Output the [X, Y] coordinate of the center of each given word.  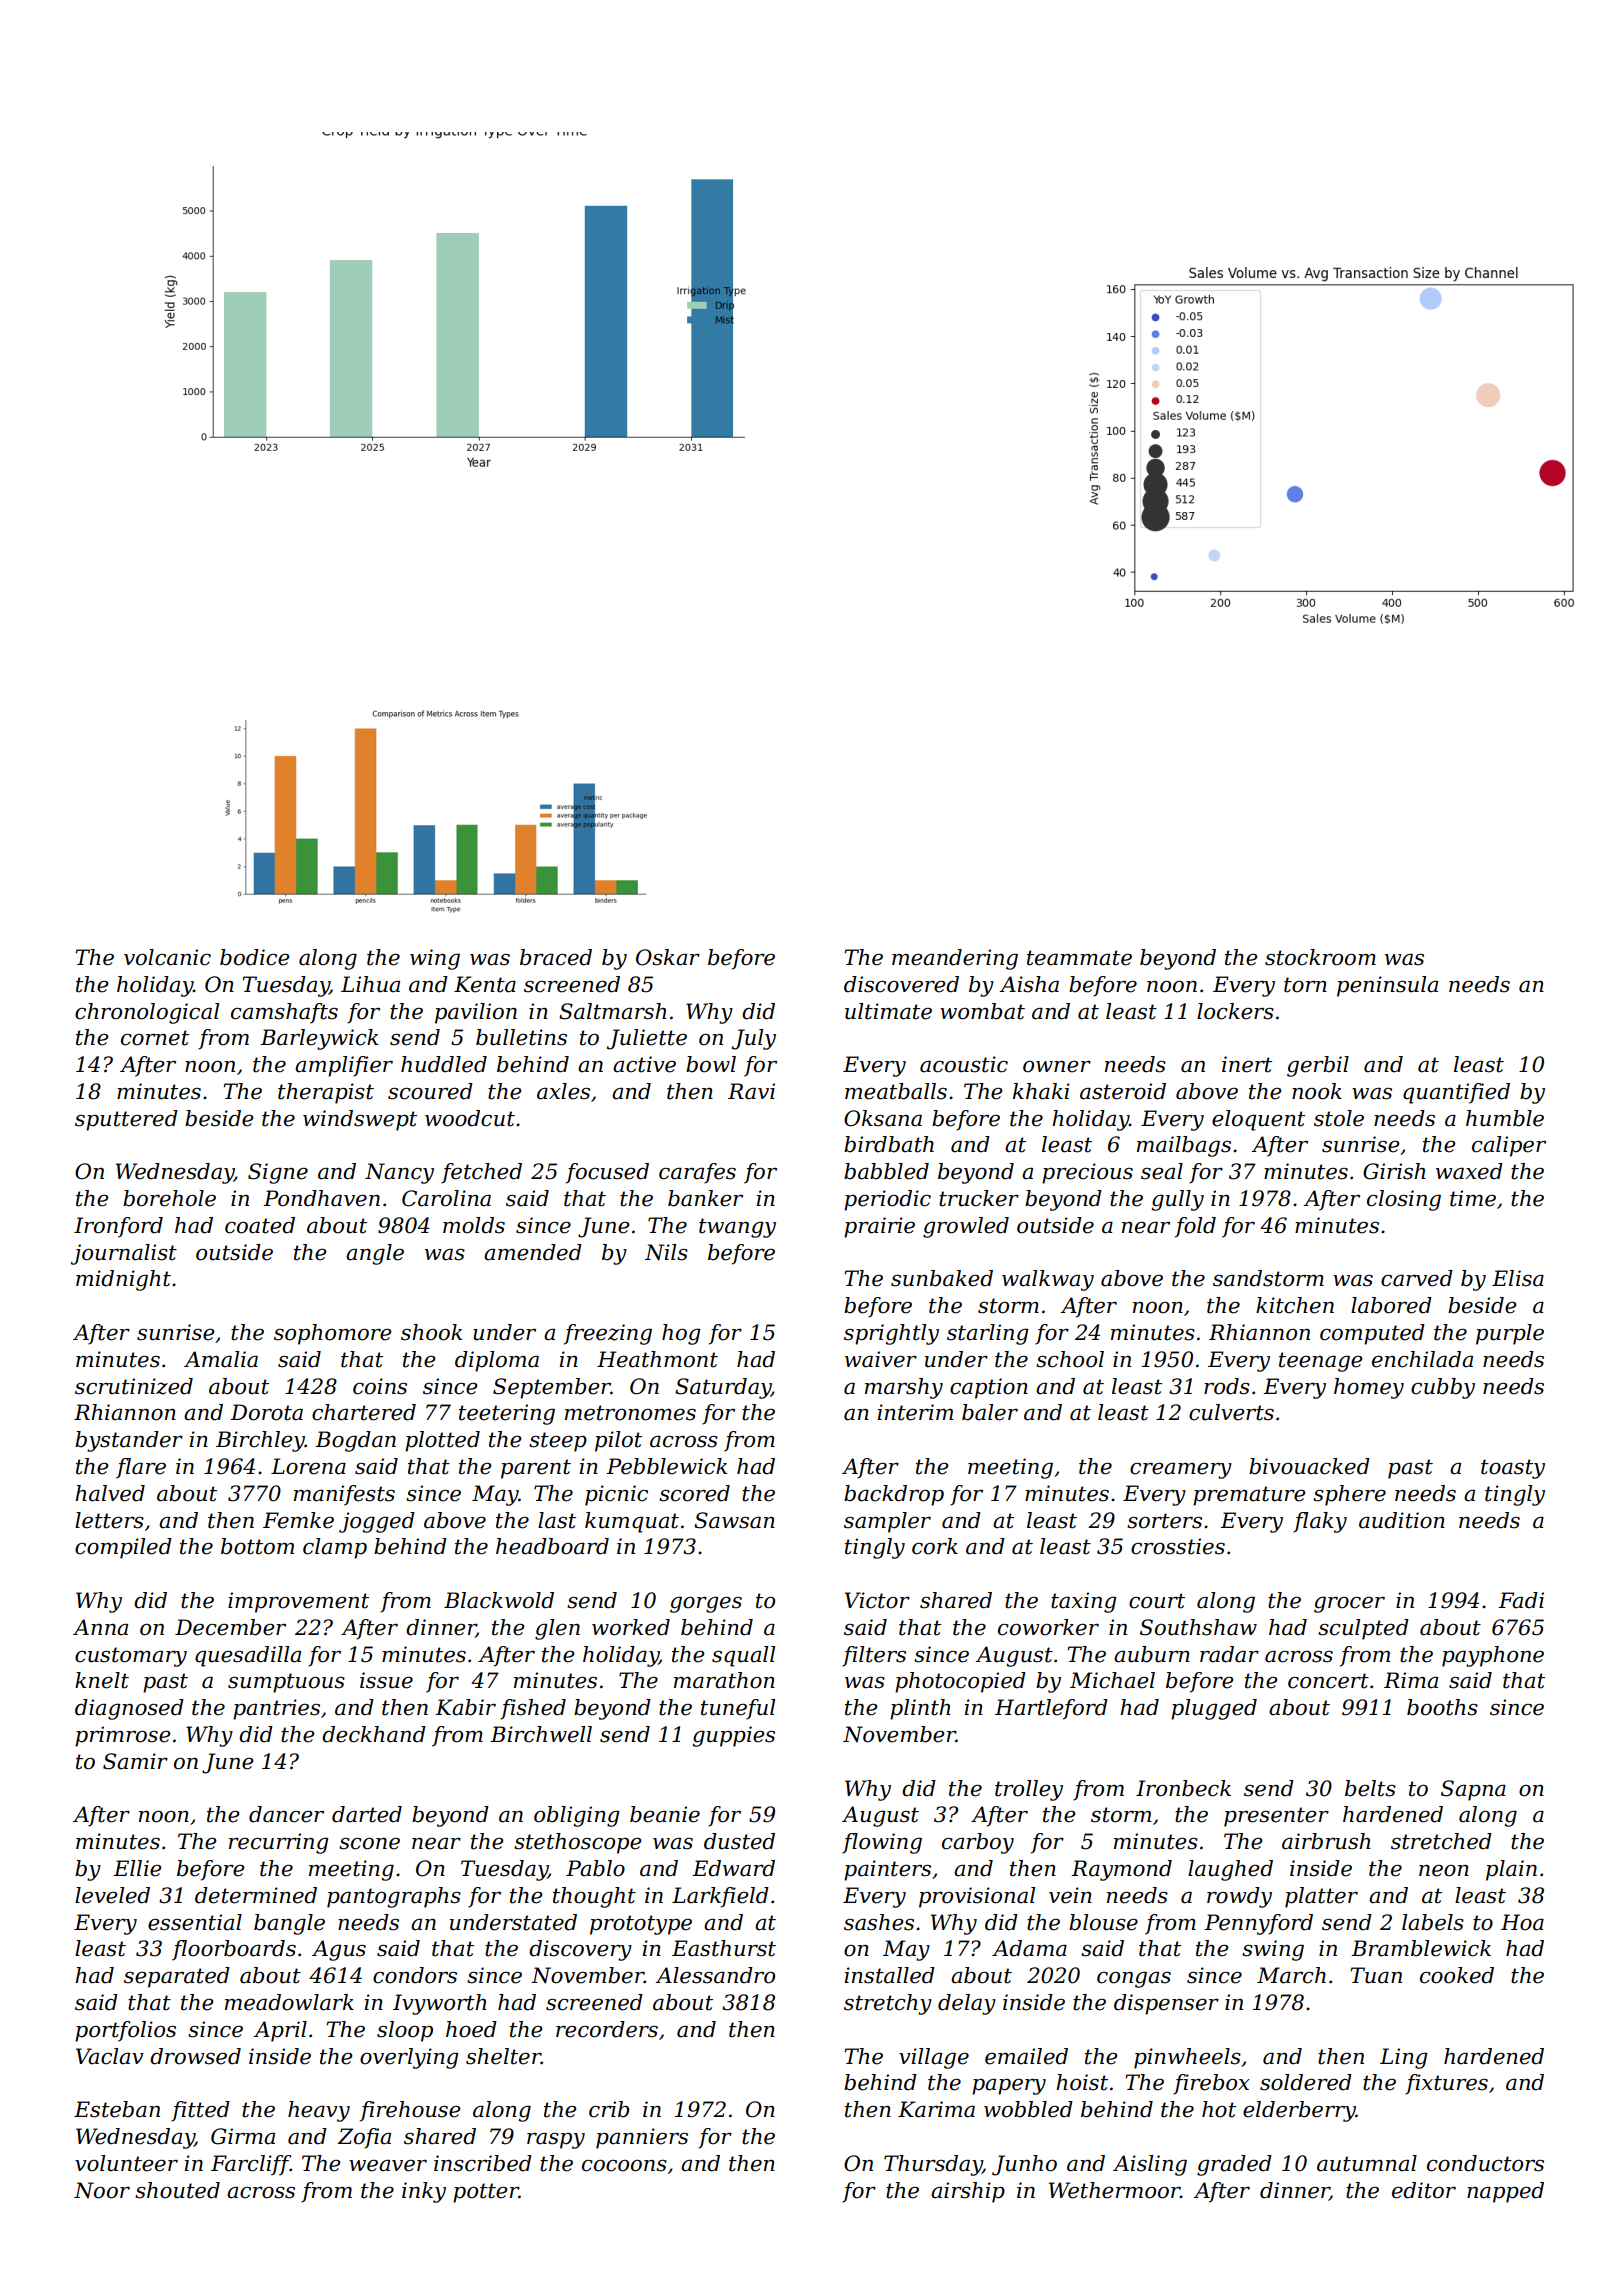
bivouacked [1309, 1466]
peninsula [1387, 986]
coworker [1048, 1627]
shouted [177, 2190]
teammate [1079, 958]
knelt [102, 1680]
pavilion [476, 1013]
